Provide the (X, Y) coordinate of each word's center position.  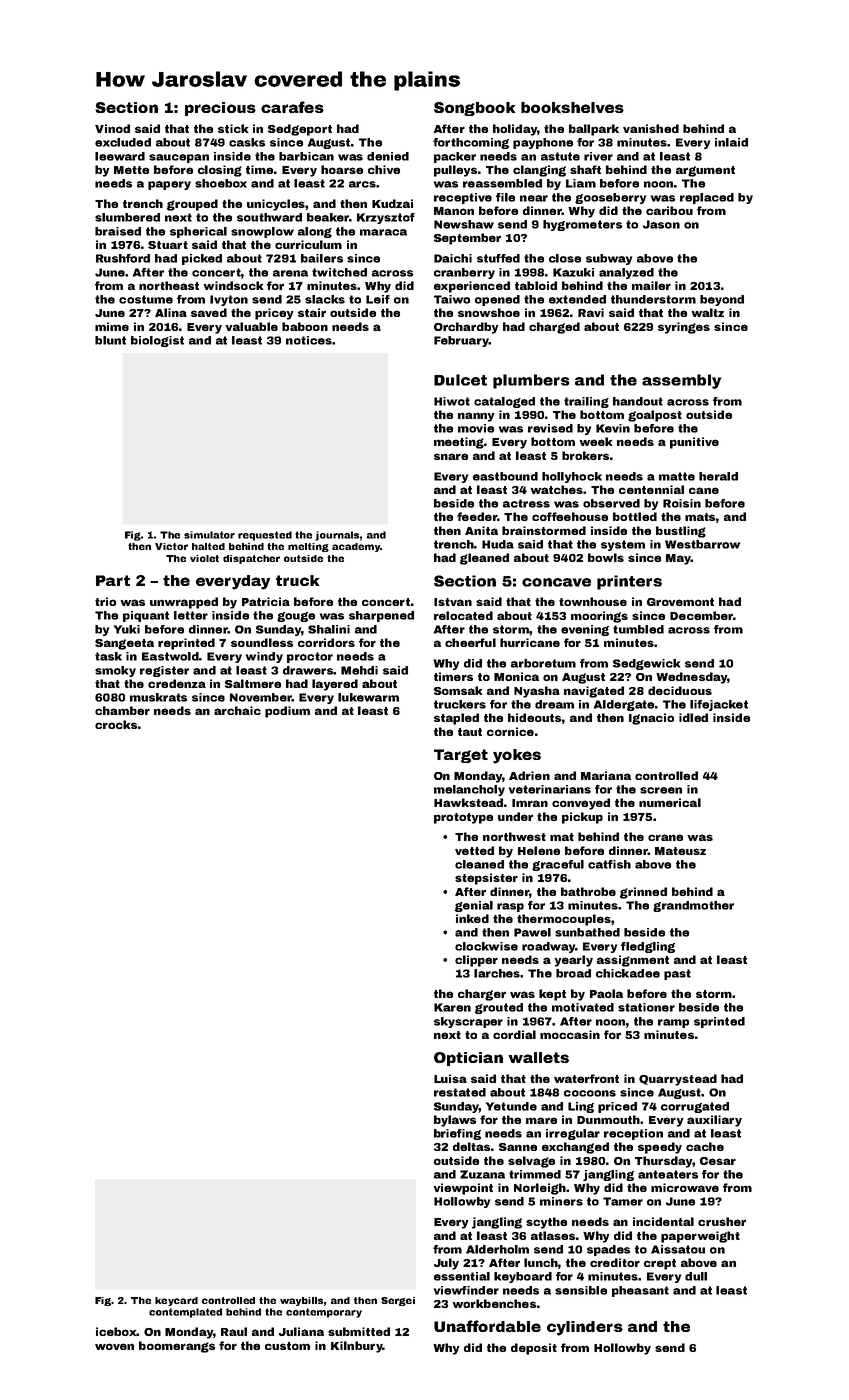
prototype (463, 818)
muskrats (158, 697)
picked (202, 259)
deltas (471, 1146)
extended (577, 299)
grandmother (693, 906)
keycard (176, 1301)
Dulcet (460, 380)
